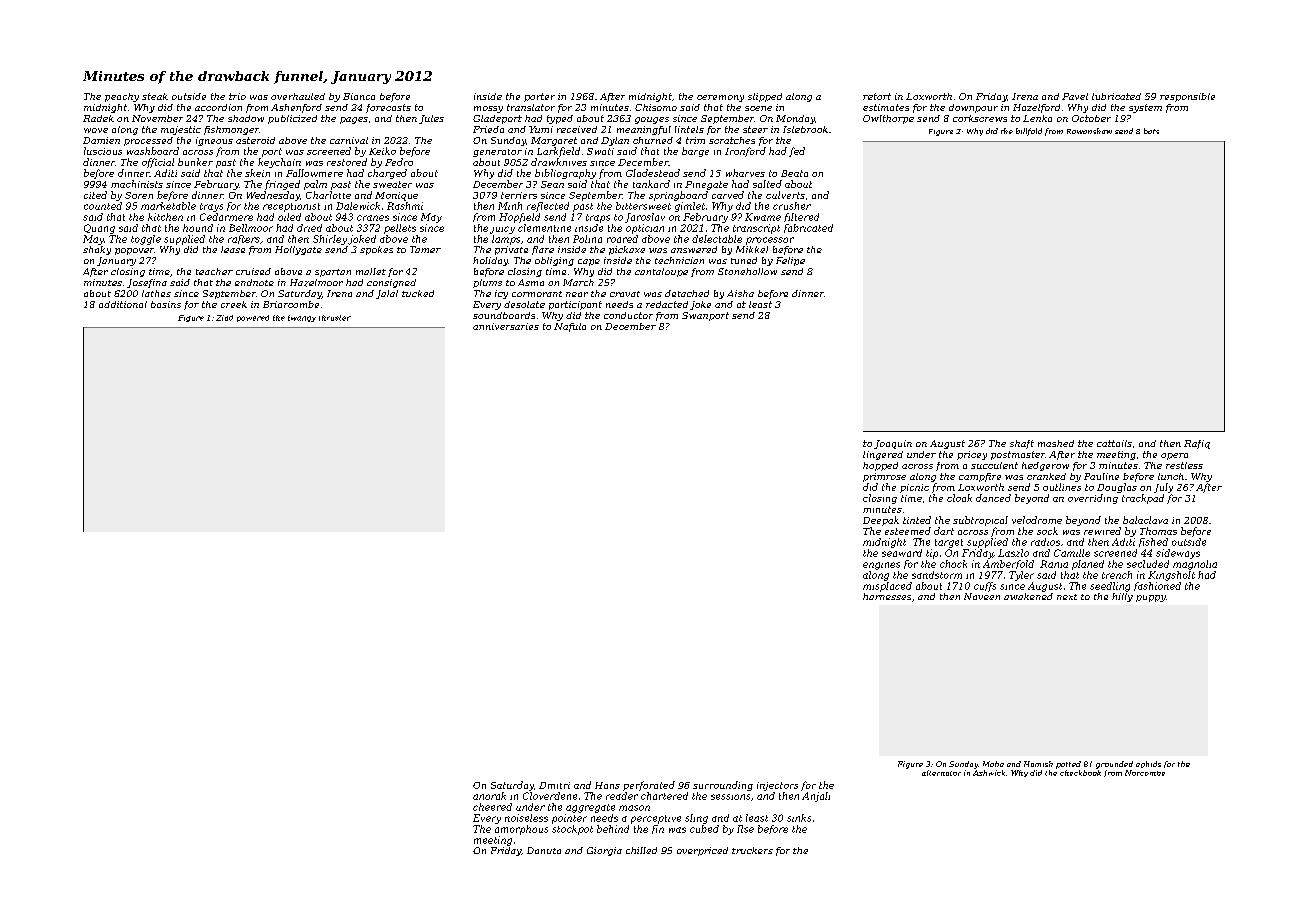  What do you see at coordinates (1075, 96) in the screenshot?
I see `Pavel` at bounding box center [1075, 96].
